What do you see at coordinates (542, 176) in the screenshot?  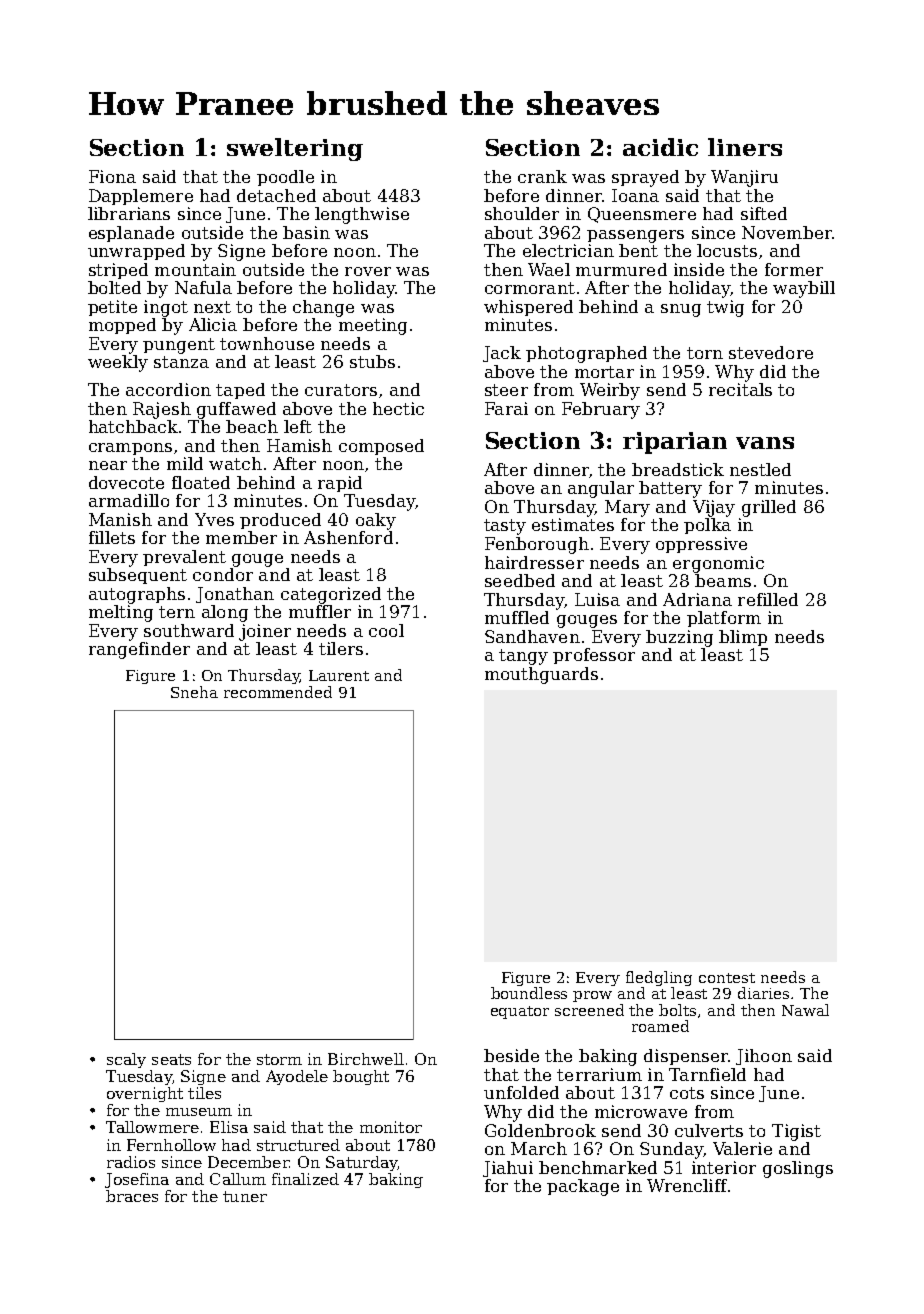 I see `crank` at bounding box center [542, 176].
